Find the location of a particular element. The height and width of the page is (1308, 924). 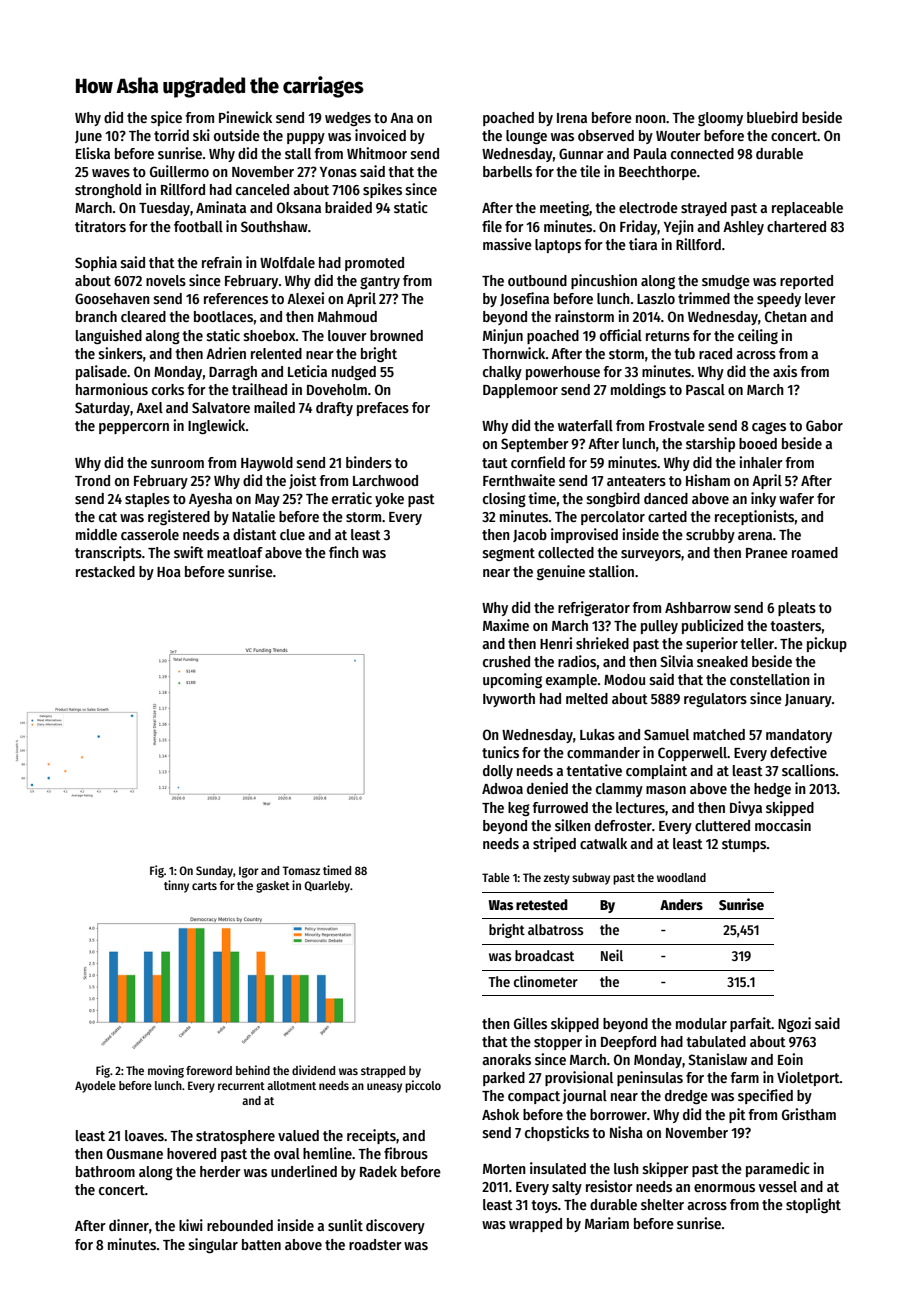

Radek is located at coordinates (378, 1171).
